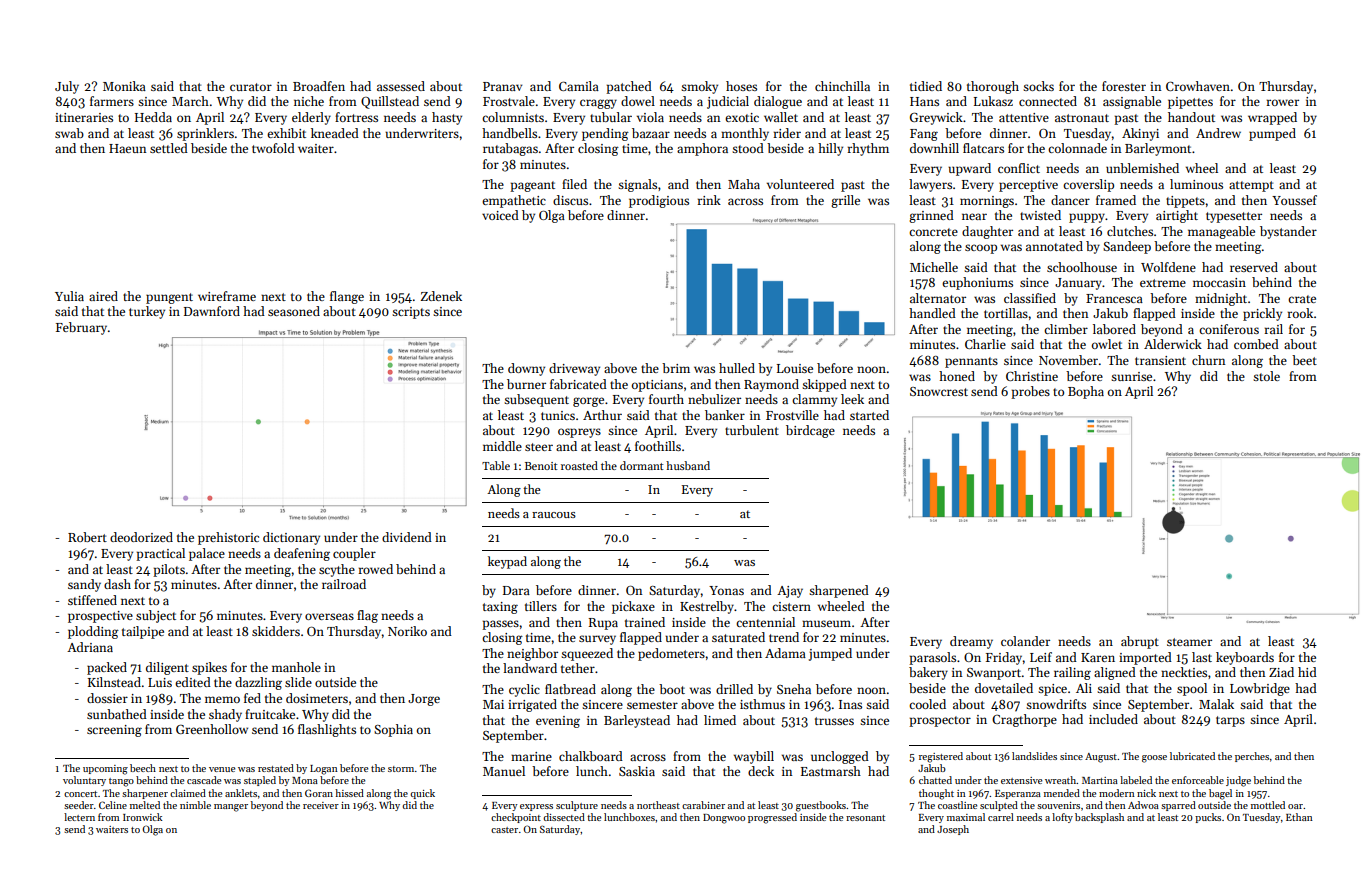  What do you see at coordinates (810, 431) in the page?
I see `birdcage` at bounding box center [810, 431].
